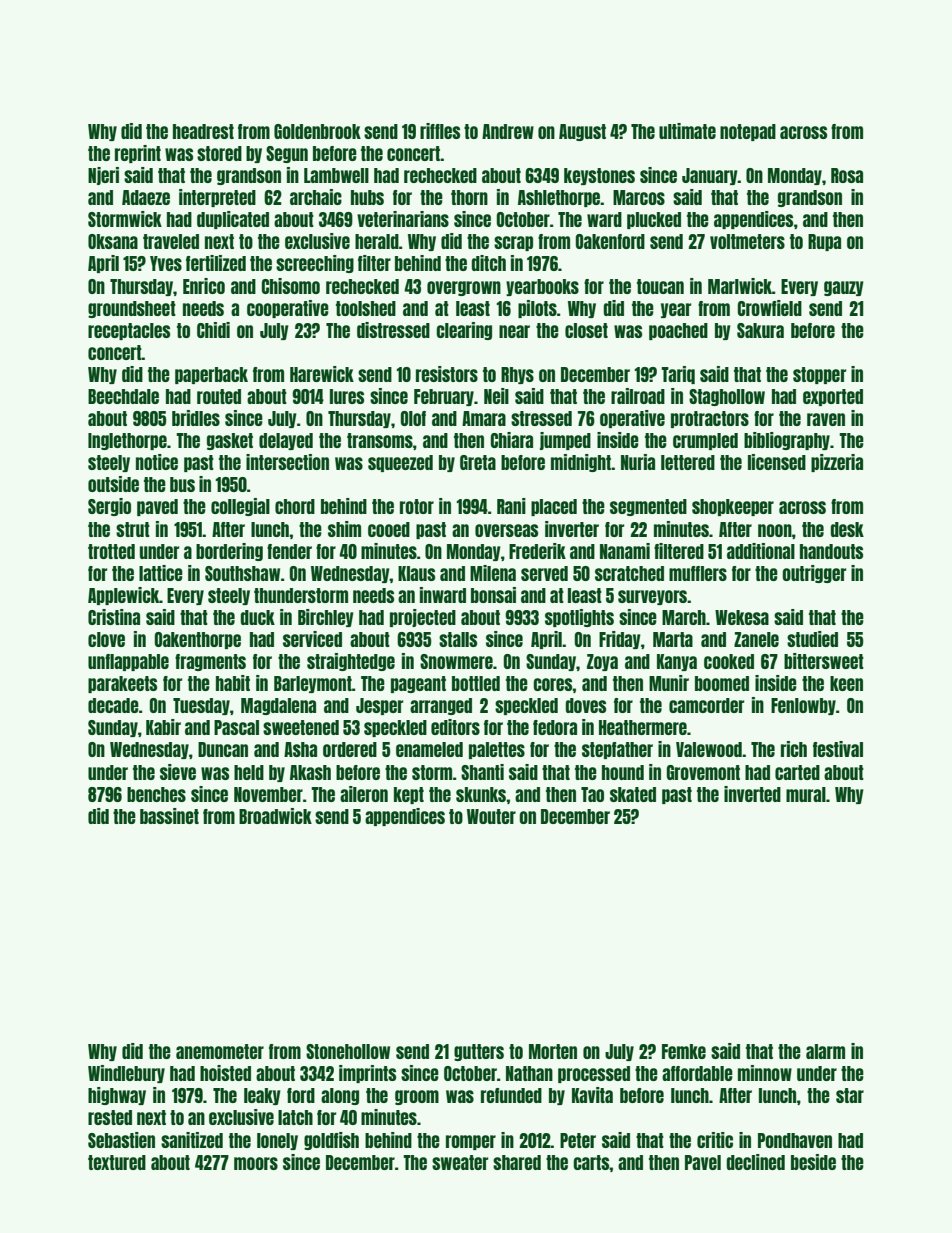 The width and height of the screenshot is (952, 1233). I want to click on Wouter, so click(491, 816).
